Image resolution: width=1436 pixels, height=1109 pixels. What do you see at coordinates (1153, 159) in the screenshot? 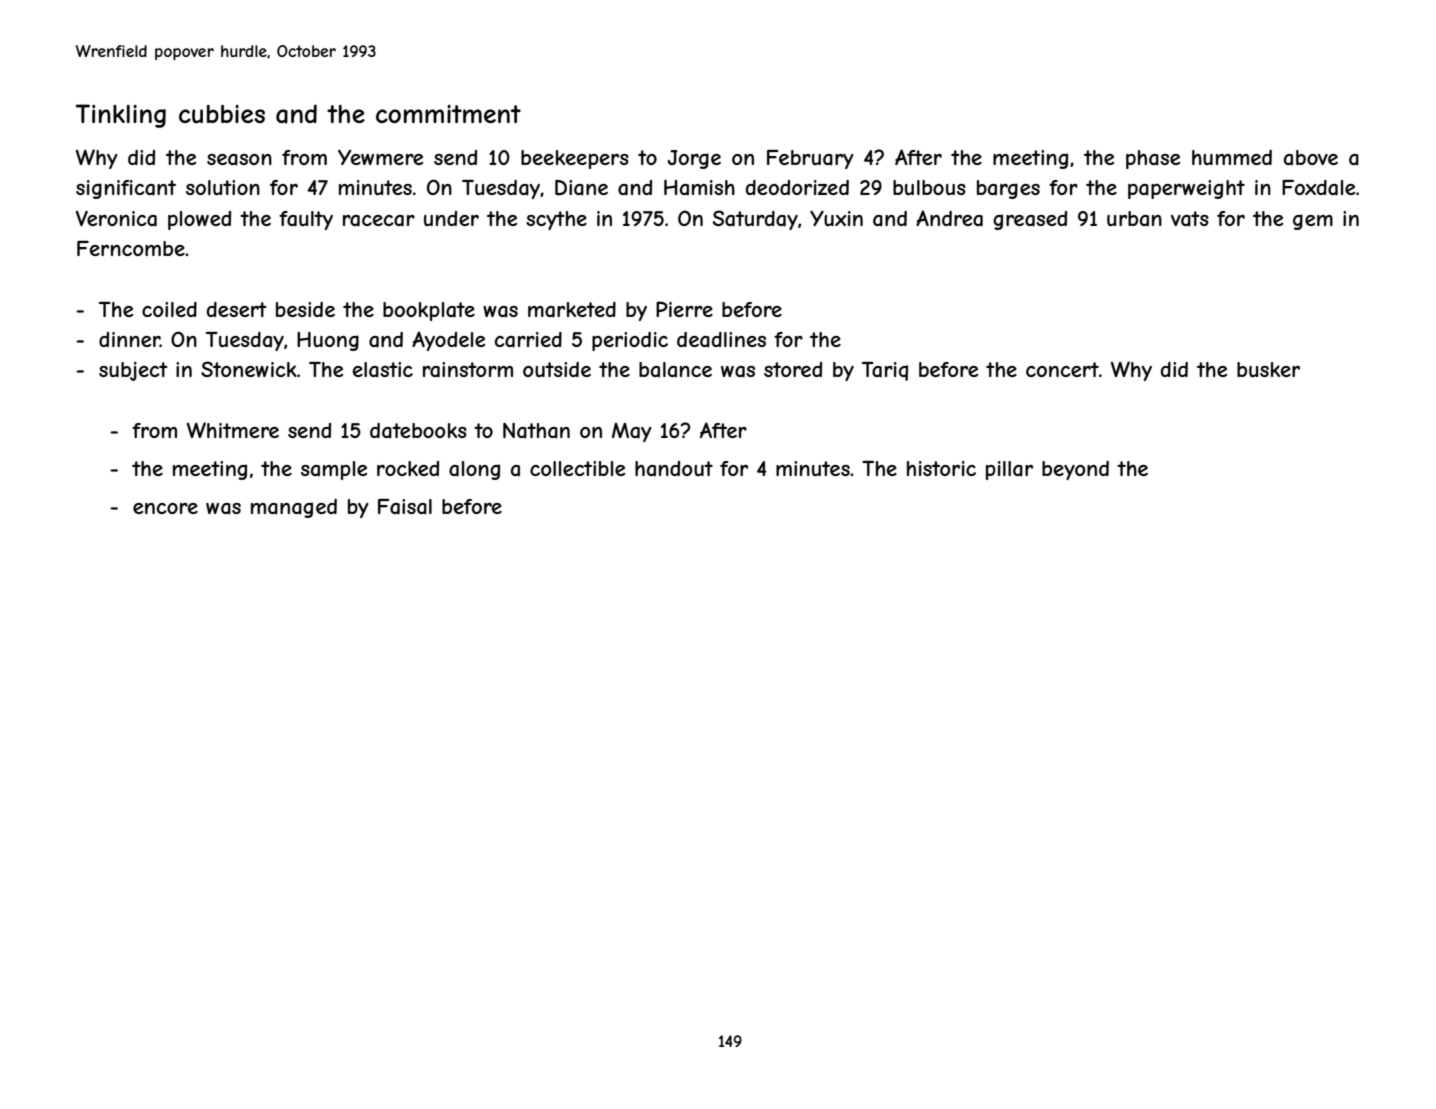
I see `phase` at bounding box center [1153, 159].
